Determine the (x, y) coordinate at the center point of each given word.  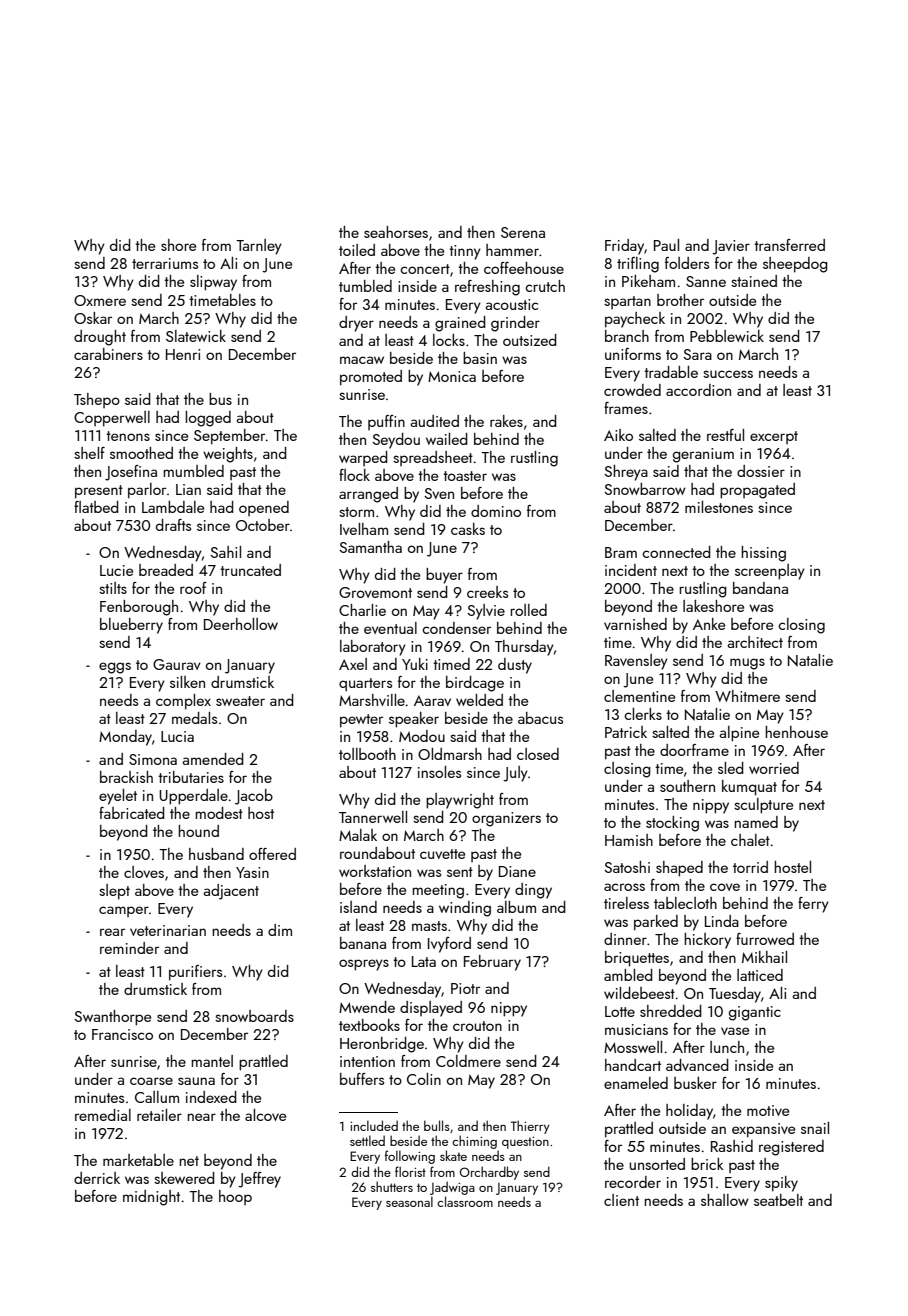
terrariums (165, 263)
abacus (540, 718)
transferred (789, 245)
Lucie (116, 570)
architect (755, 642)
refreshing (487, 288)
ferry (813, 905)
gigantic (755, 1013)
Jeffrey (259, 1180)
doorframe (694, 750)
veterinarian (168, 930)
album (516, 907)
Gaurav (177, 664)
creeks (487, 592)
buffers (362, 1079)
